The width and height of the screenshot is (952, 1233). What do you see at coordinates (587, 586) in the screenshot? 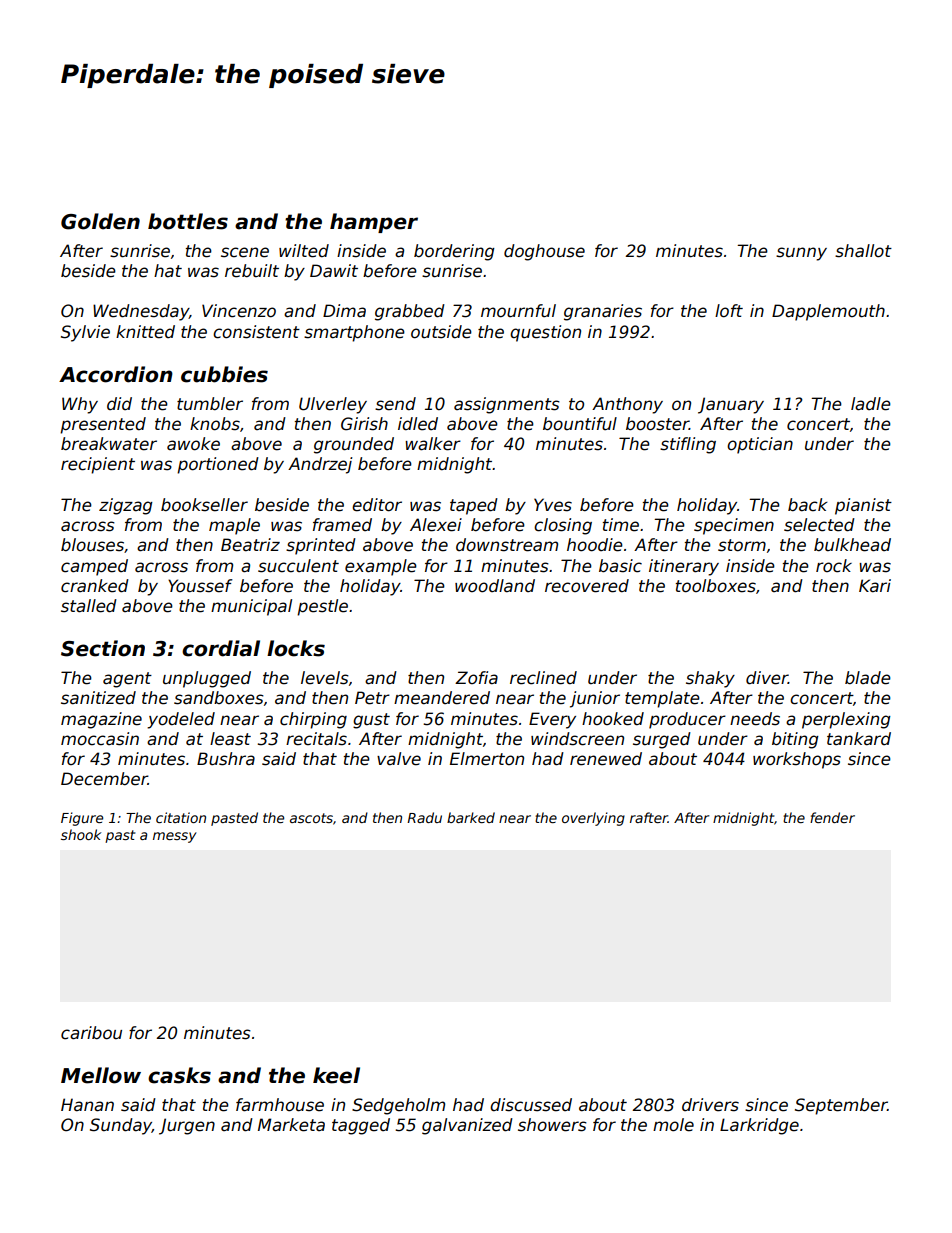
I see `recovered` at bounding box center [587, 586].
